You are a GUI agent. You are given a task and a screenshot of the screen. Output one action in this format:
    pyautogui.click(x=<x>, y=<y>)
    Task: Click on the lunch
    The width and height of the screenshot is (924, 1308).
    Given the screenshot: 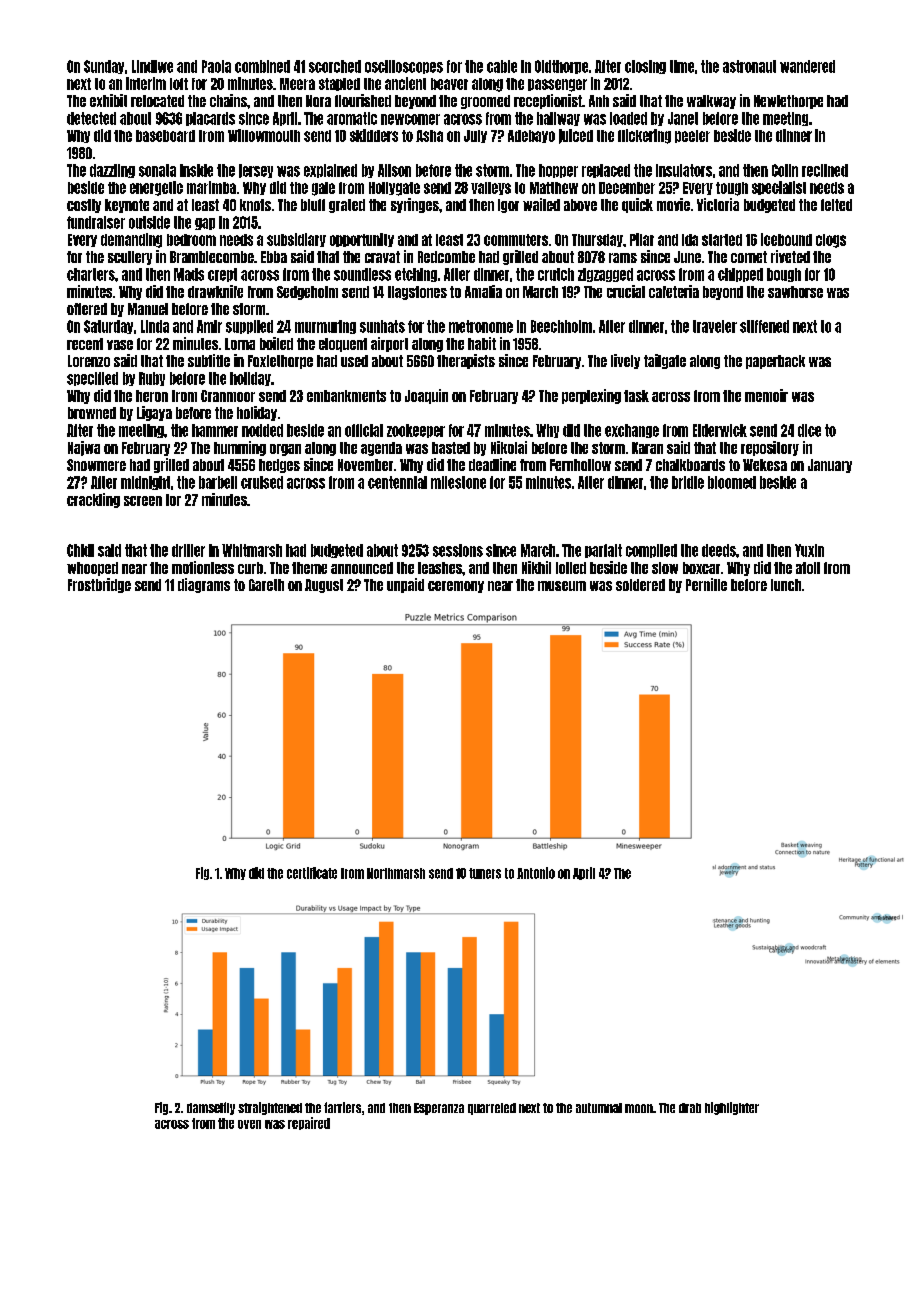 What is the action you would take?
    pyautogui.click(x=786, y=585)
